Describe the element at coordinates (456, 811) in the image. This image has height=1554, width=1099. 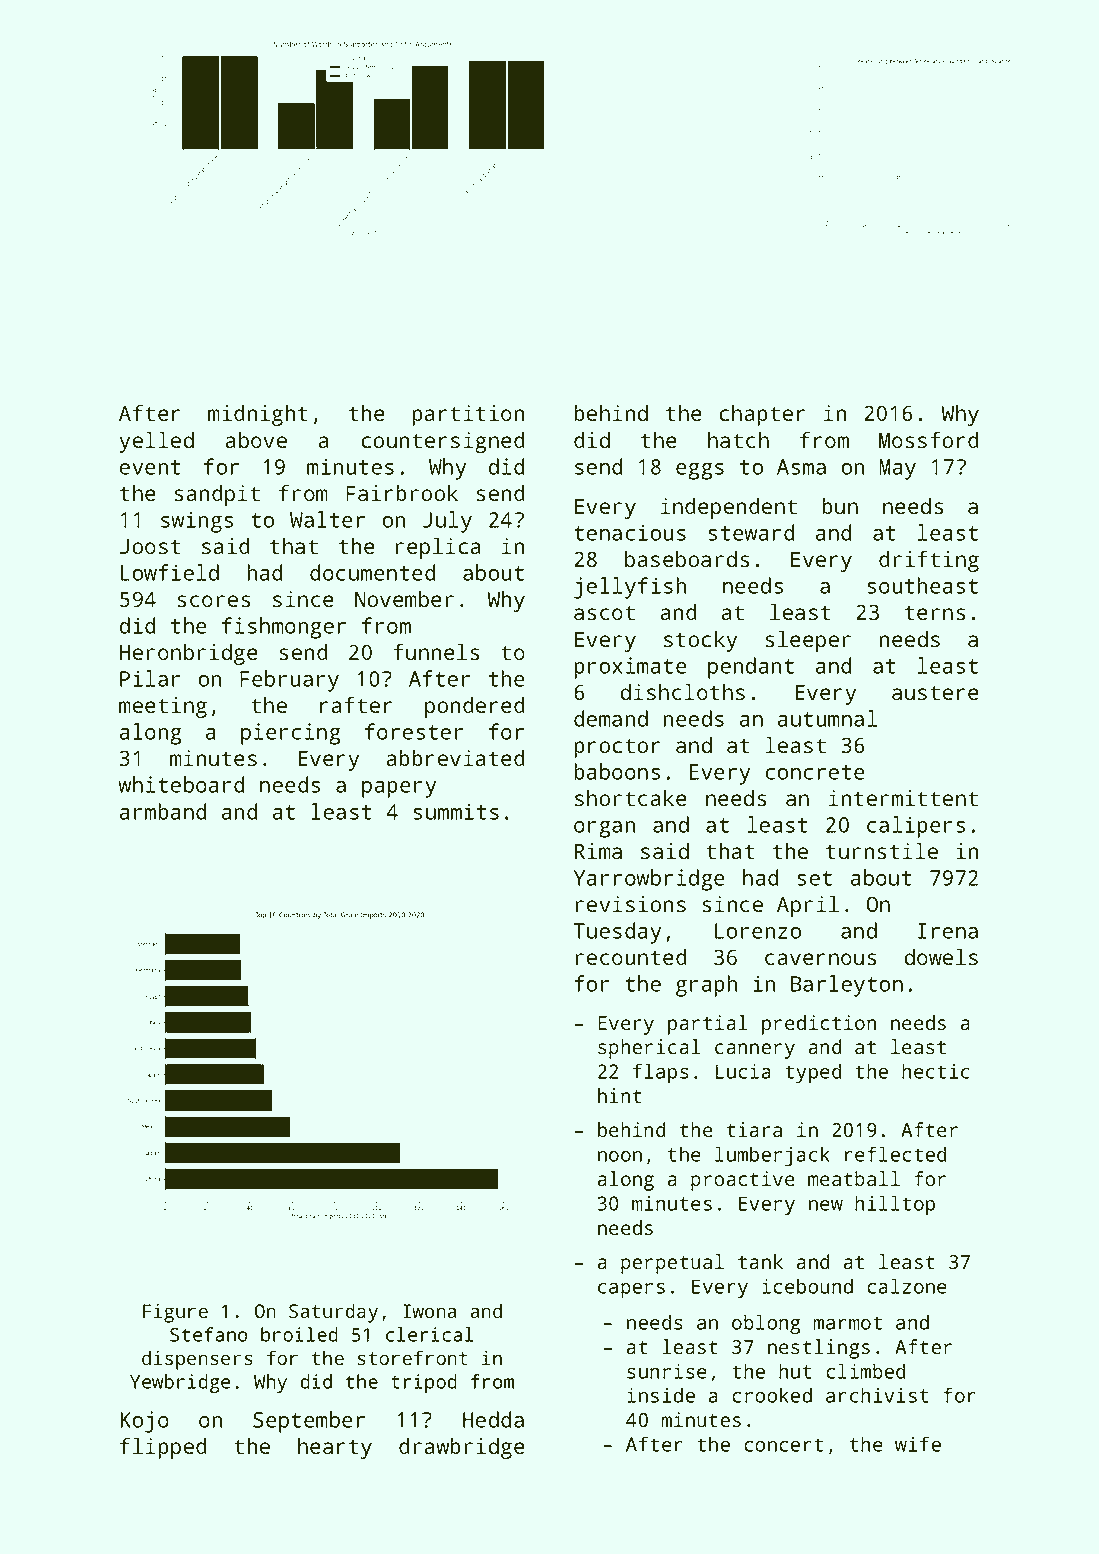
I see `summits` at that location.
